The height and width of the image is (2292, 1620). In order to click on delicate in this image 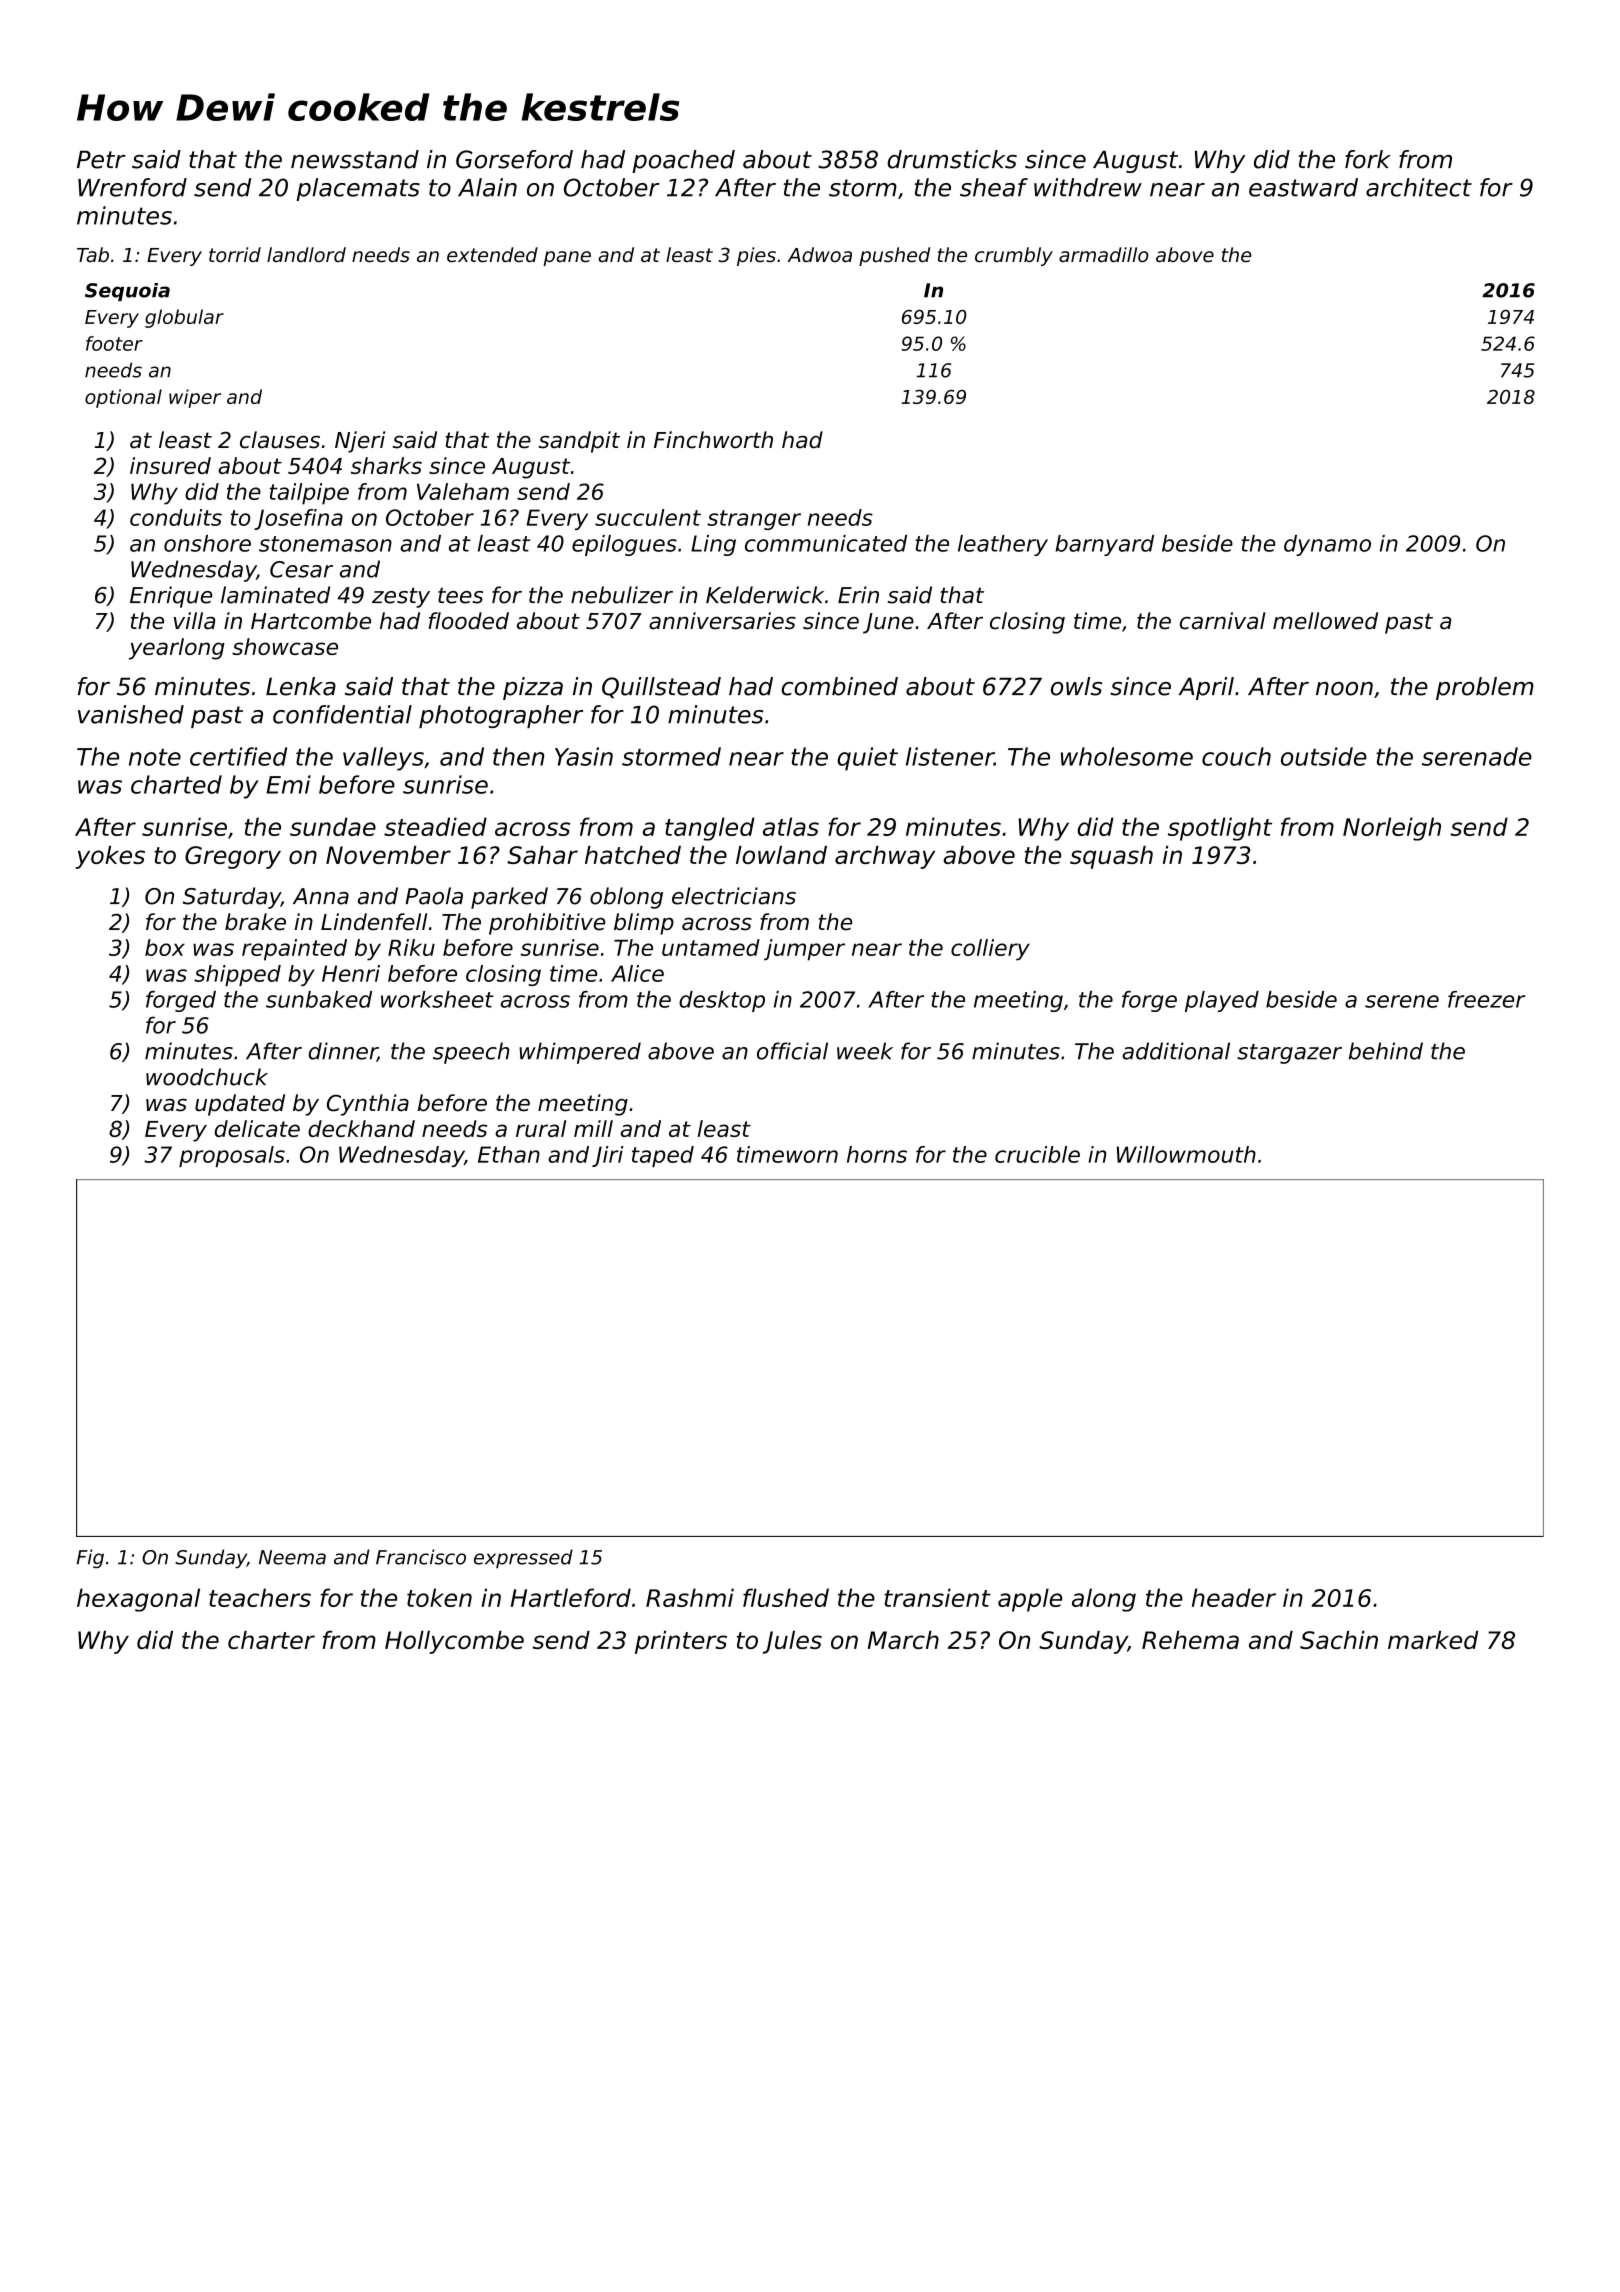, I will do `click(257, 1128)`.
